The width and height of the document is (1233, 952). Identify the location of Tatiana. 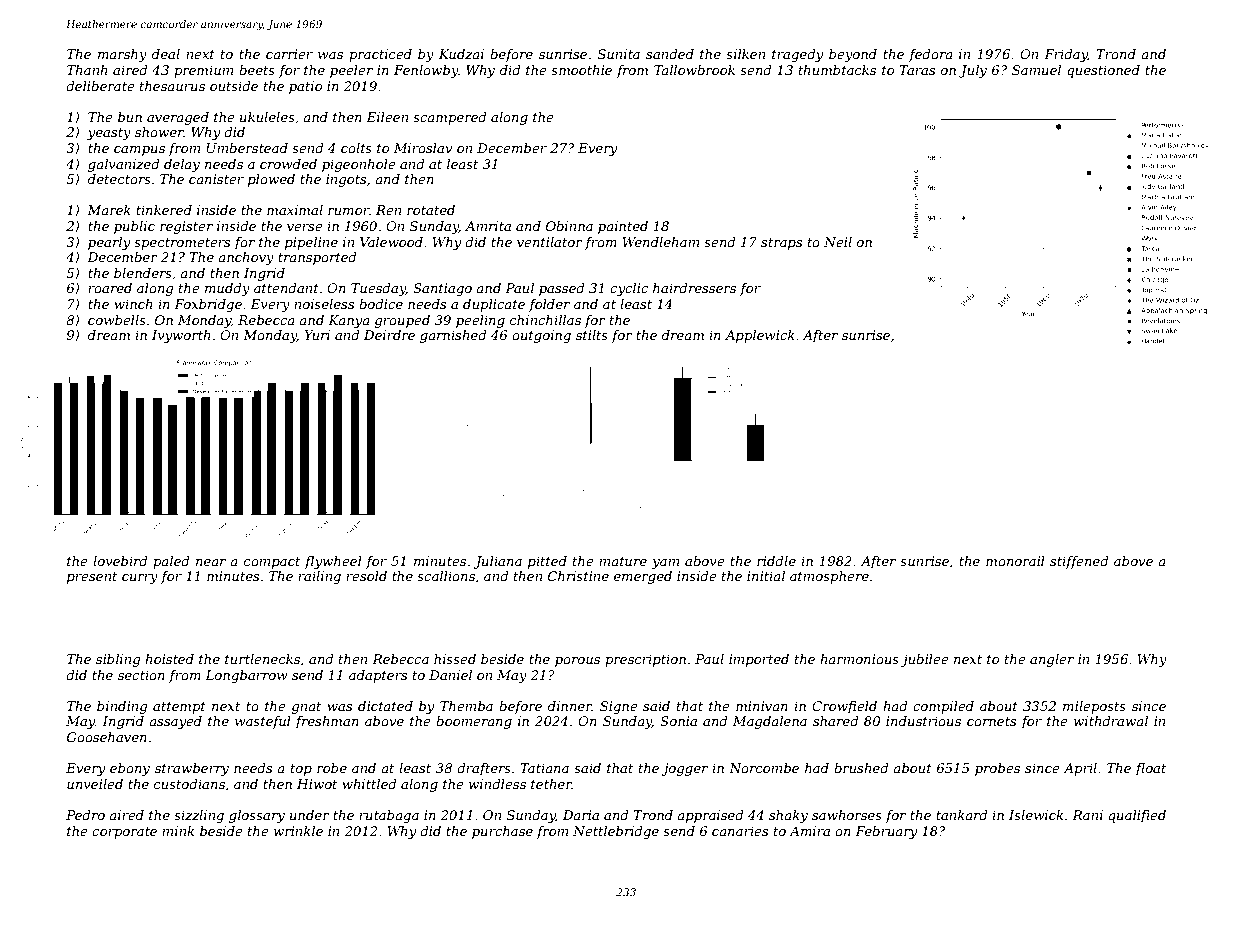
(544, 768).
